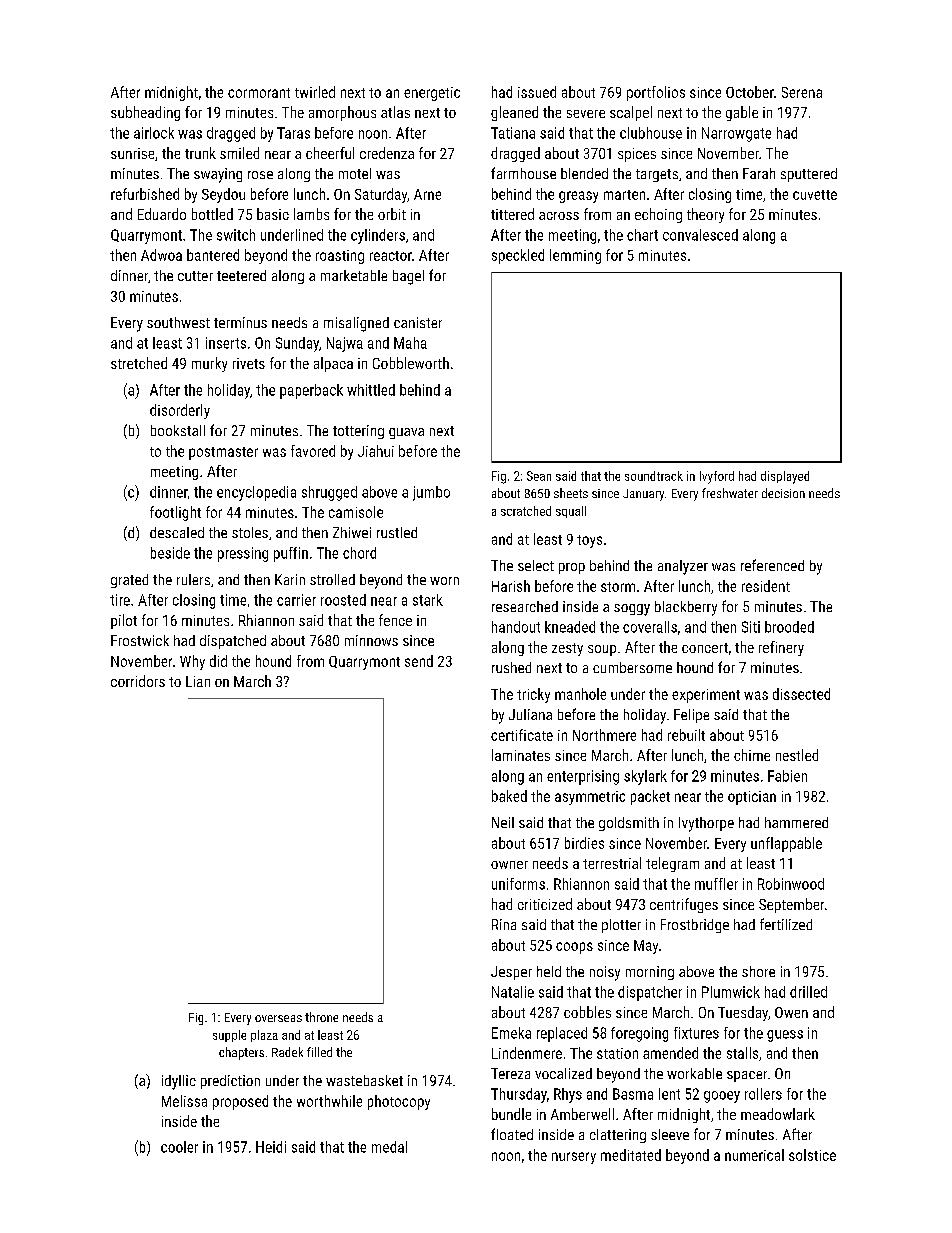  Describe the element at coordinates (389, 1147) in the image. I see `medal` at that location.
